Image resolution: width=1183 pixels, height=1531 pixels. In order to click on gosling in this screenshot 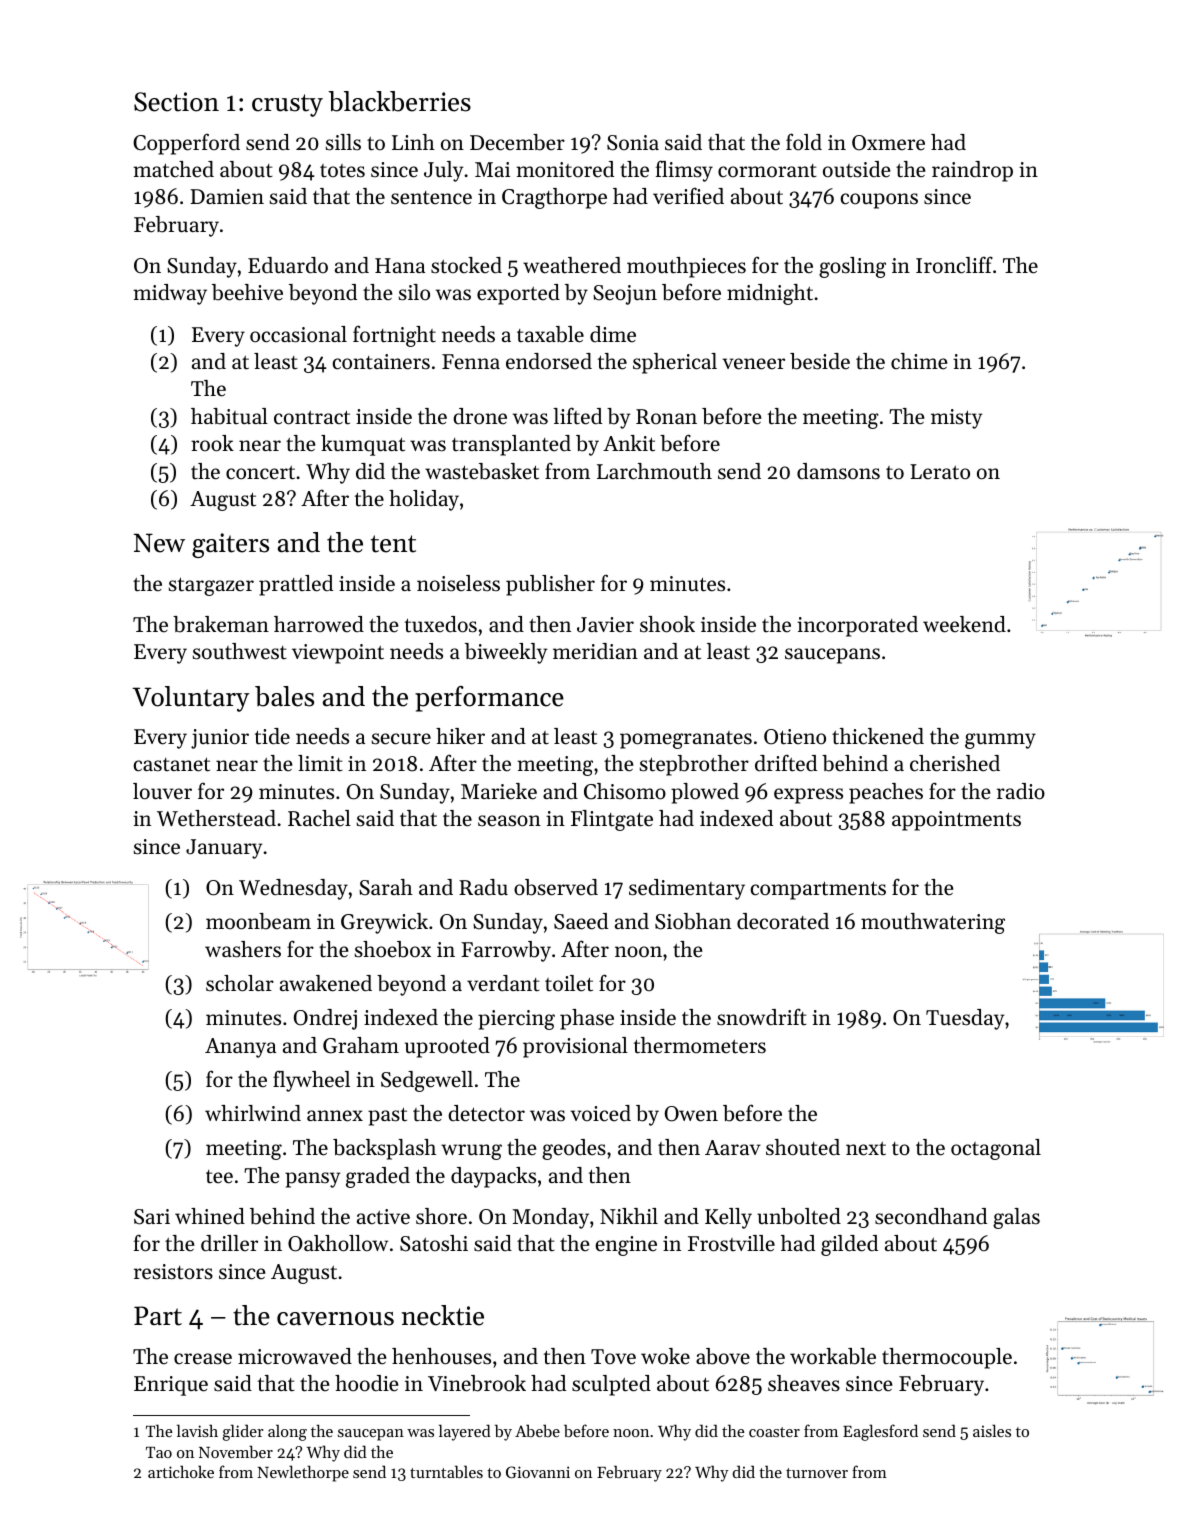, I will do `click(852, 267)`.
